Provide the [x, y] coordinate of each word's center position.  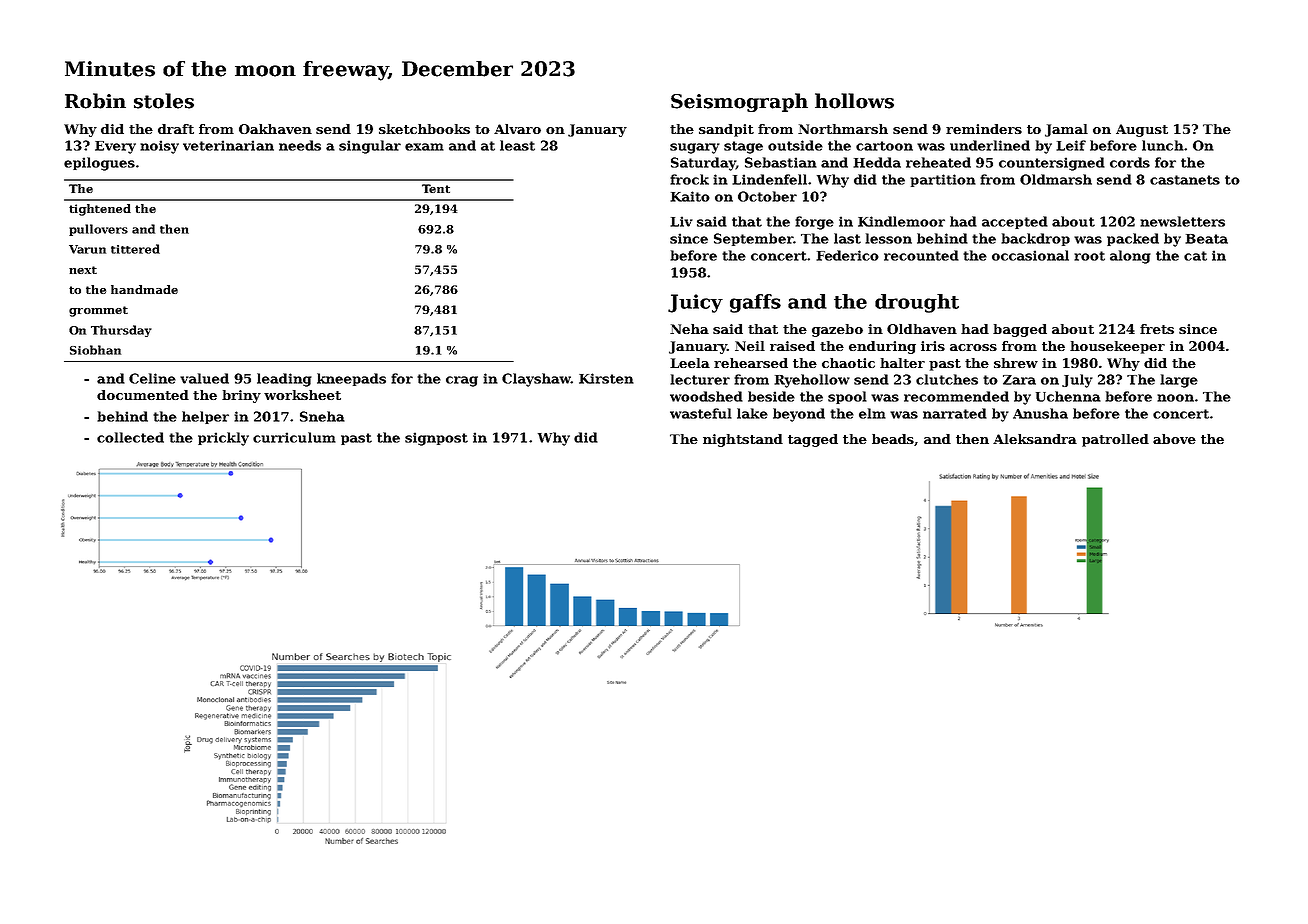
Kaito [690, 196]
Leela [690, 363]
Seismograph [739, 102]
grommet [98, 311]
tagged [813, 440]
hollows [854, 101]
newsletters [1182, 221]
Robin [95, 101]
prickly [223, 439]
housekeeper [1117, 347]
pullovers [98, 230]
